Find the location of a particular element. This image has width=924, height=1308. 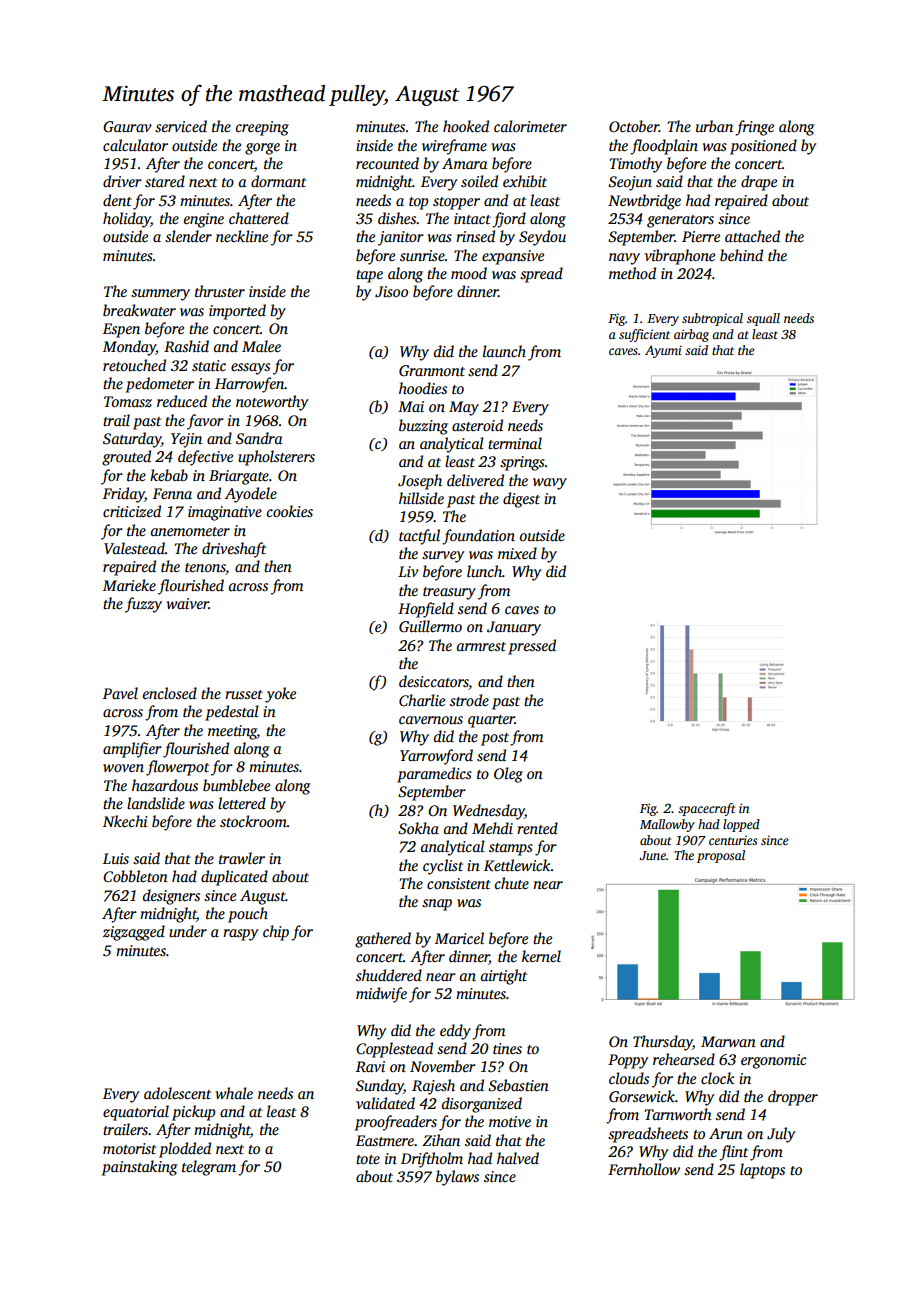

Yarrowford is located at coordinates (436, 757).
